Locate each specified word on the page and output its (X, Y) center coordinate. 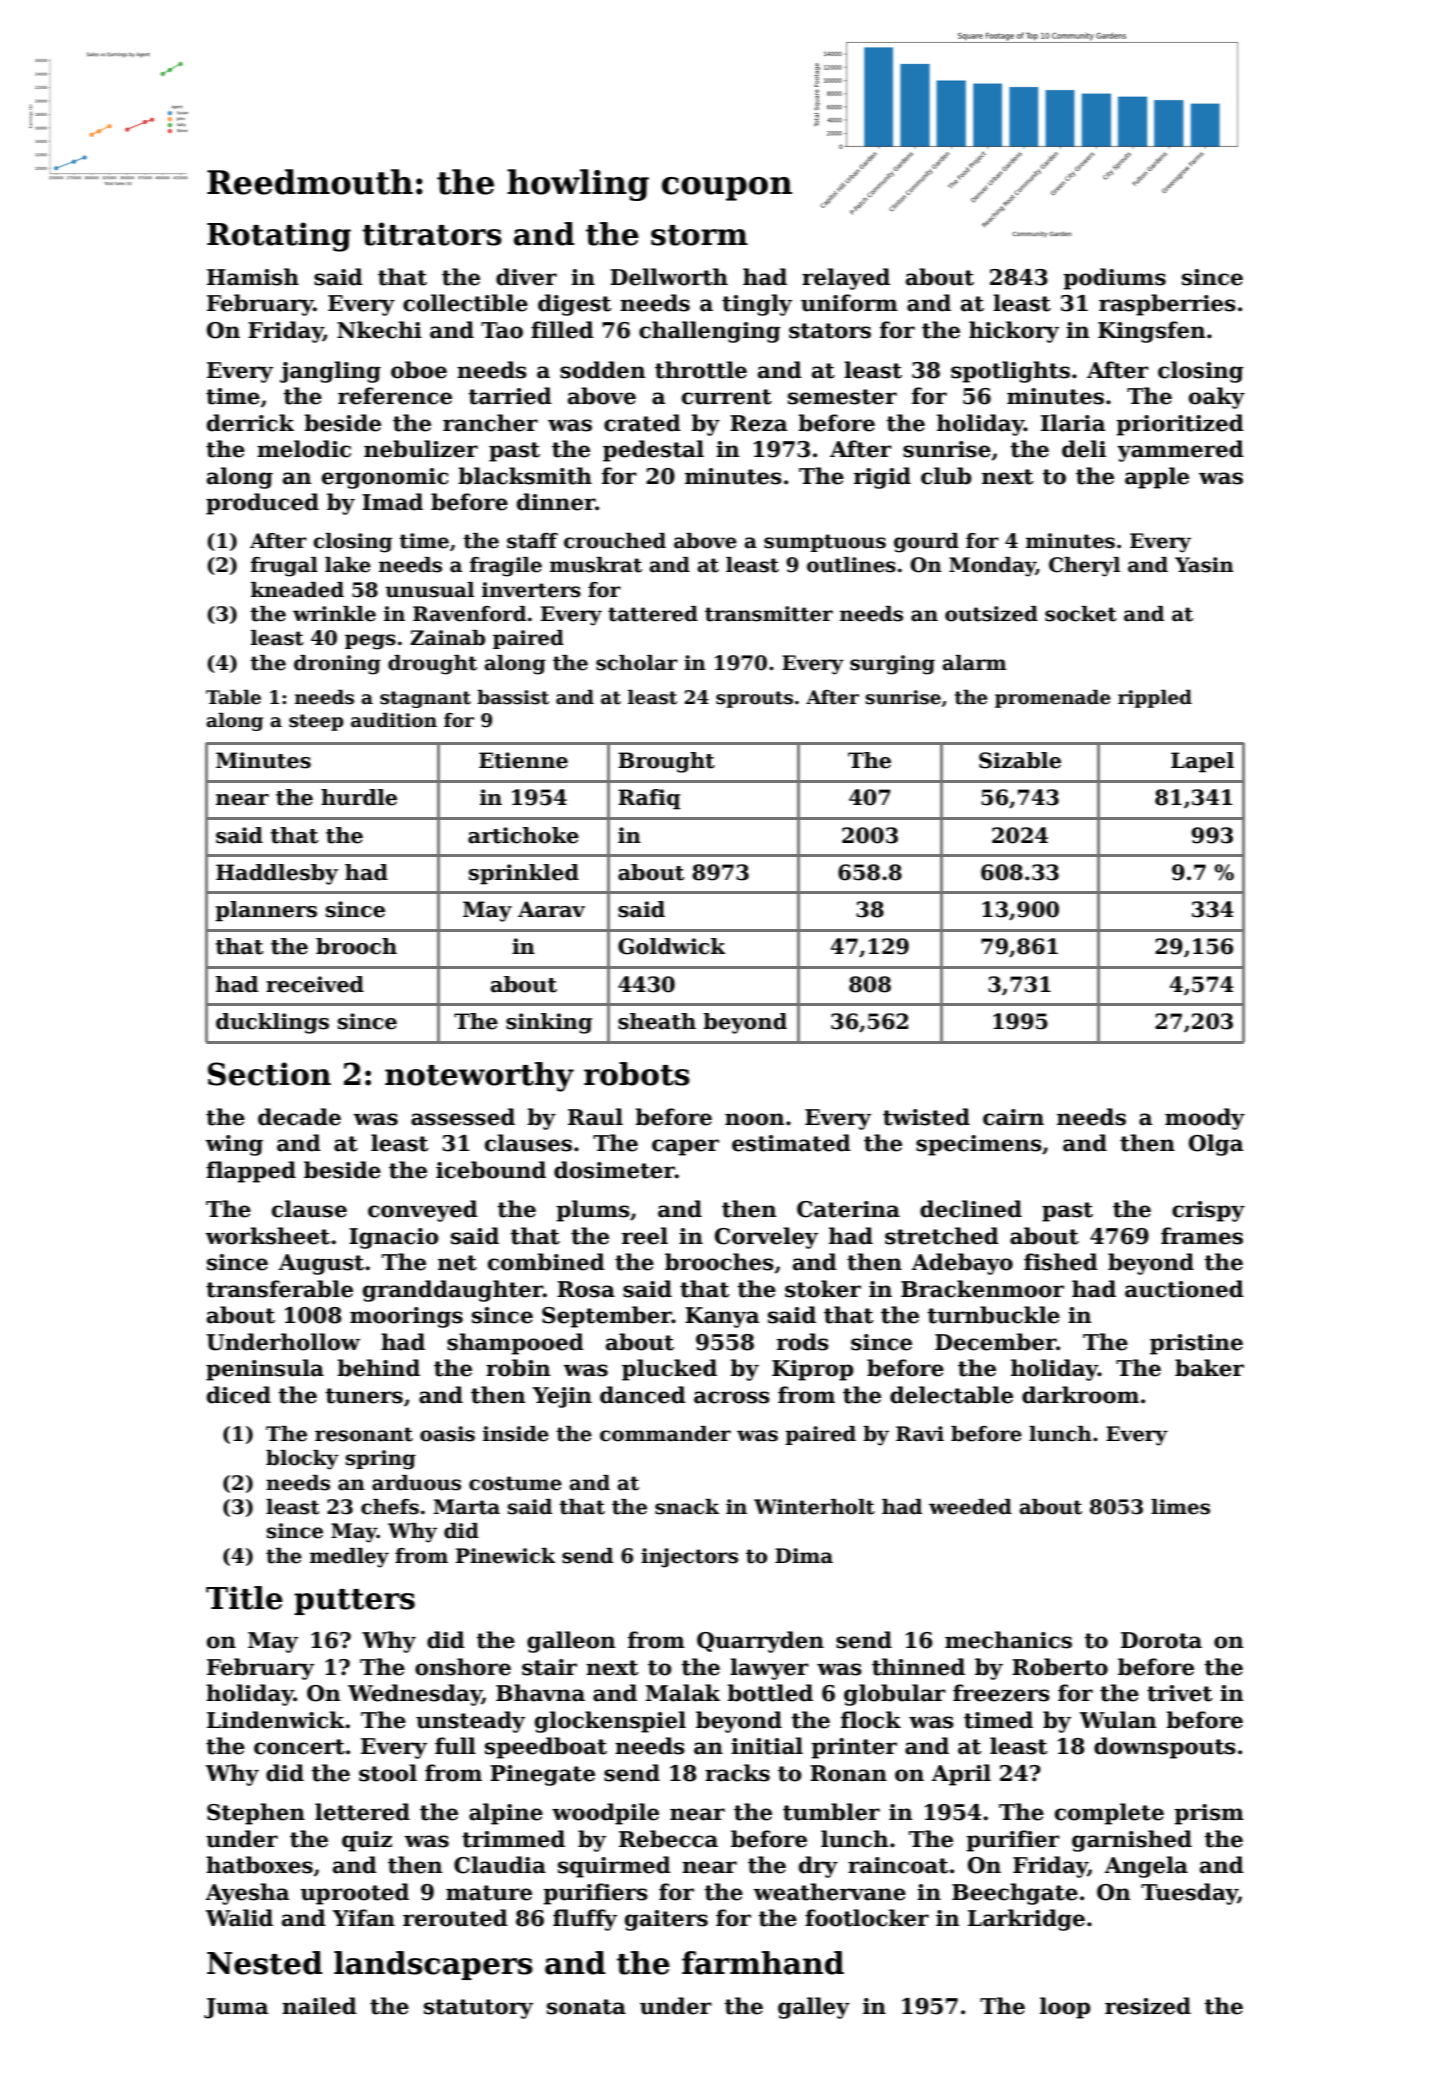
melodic (304, 449)
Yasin (1204, 565)
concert (299, 1747)
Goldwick (672, 946)
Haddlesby (277, 874)
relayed (846, 279)
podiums (1114, 279)
